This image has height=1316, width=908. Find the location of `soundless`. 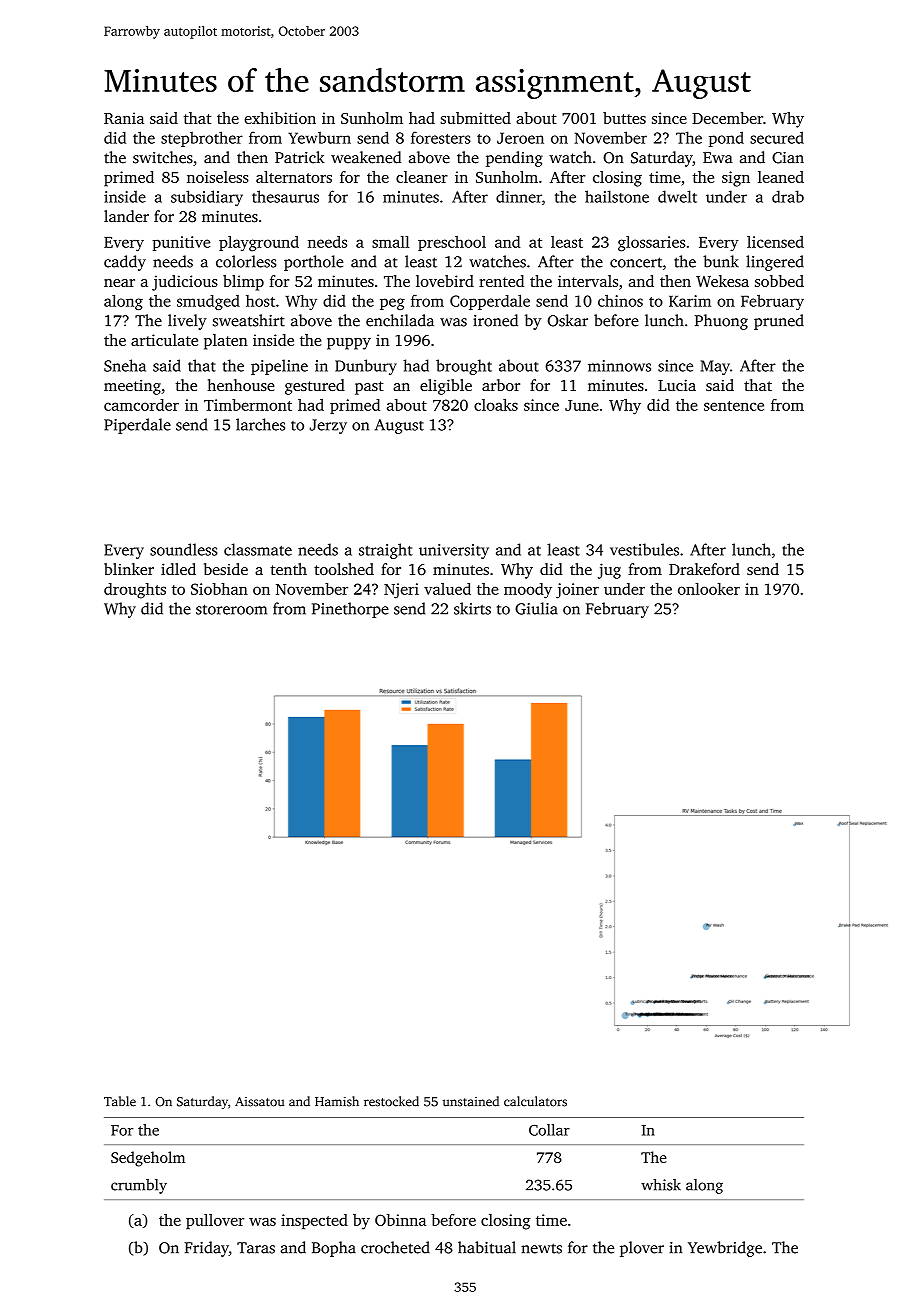

soundless is located at coordinates (184, 549).
